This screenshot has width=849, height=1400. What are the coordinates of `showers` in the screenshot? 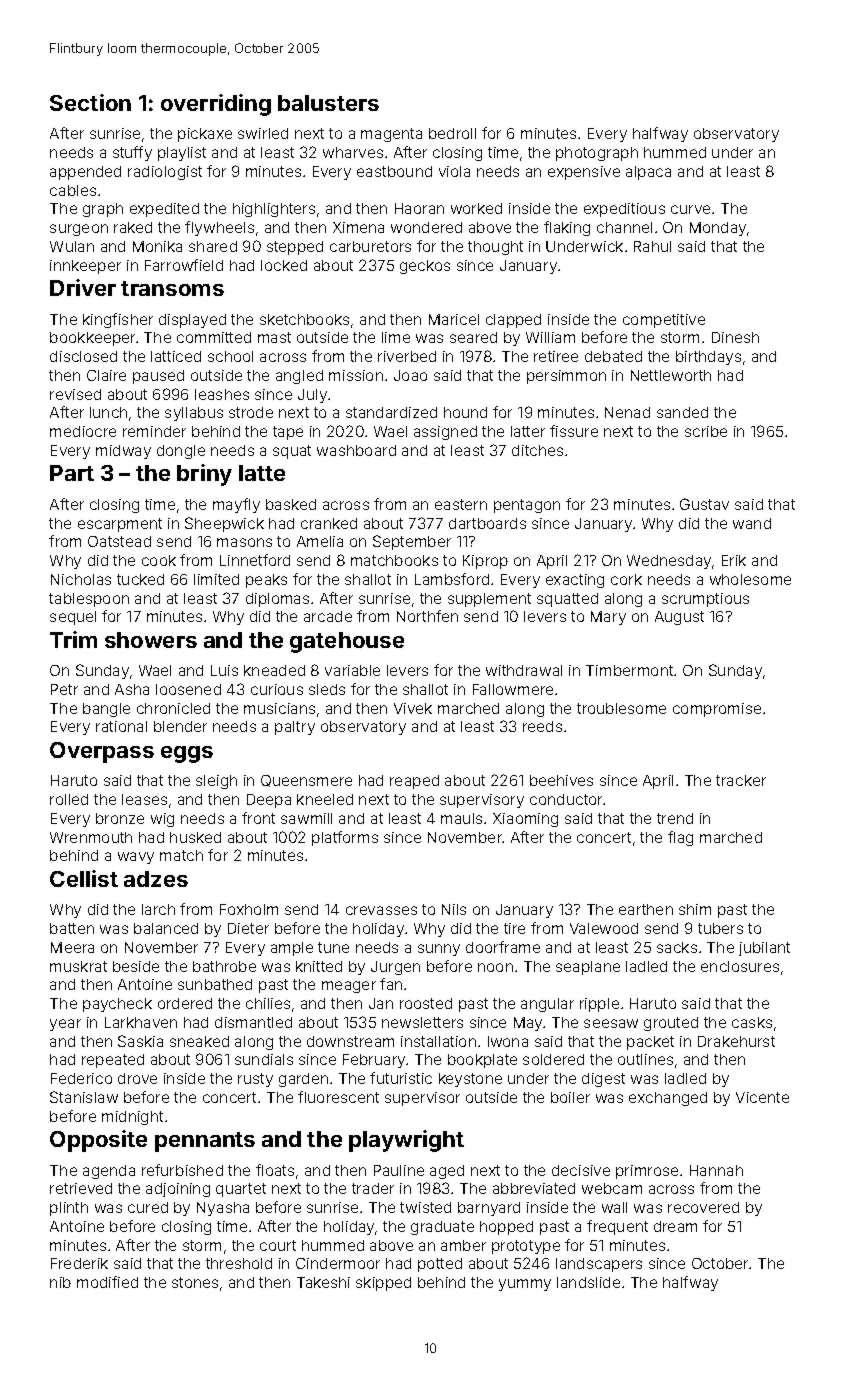 It's located at (151, 640).
